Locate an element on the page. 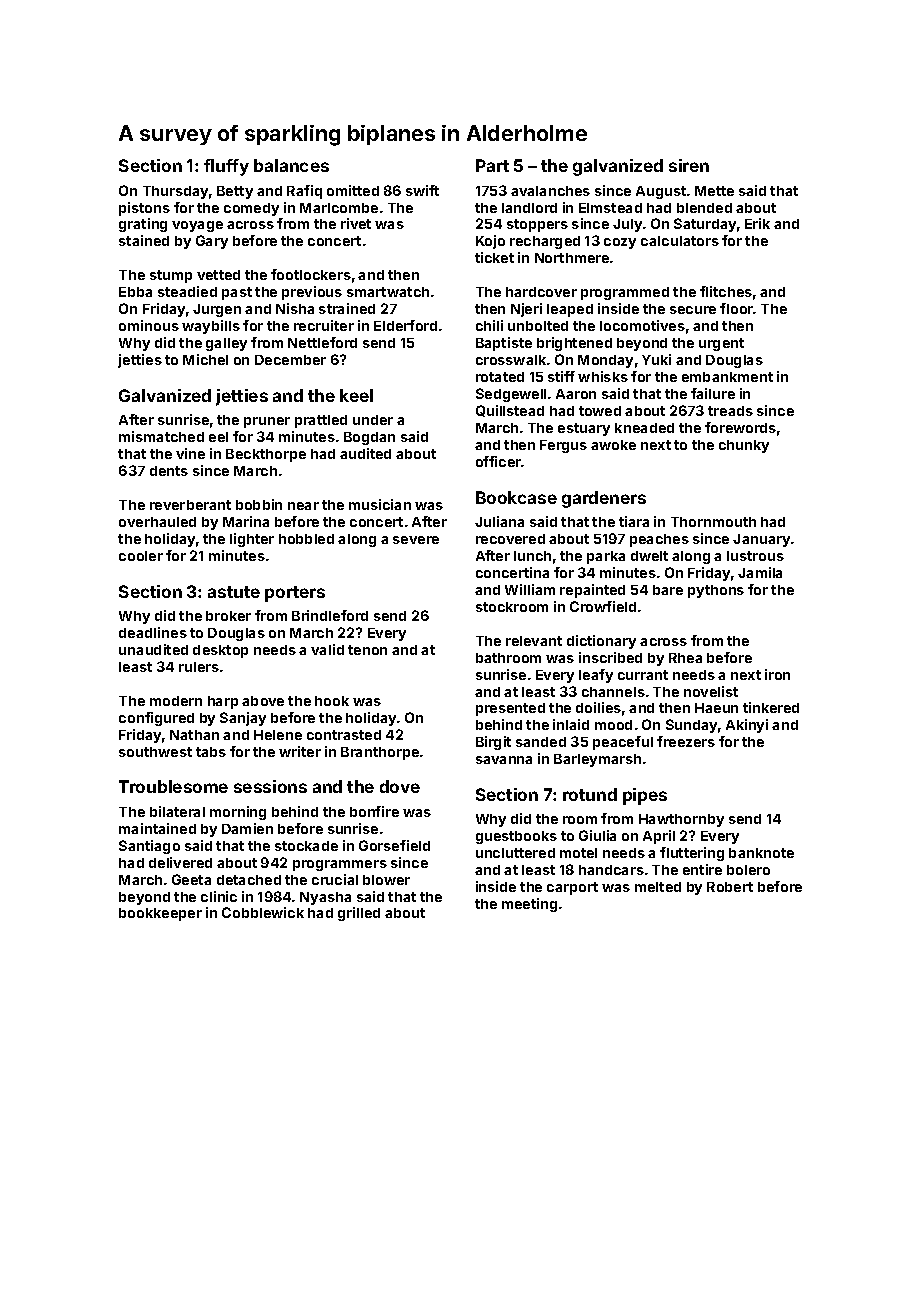  programmed is located at coordinates (625, 293).
